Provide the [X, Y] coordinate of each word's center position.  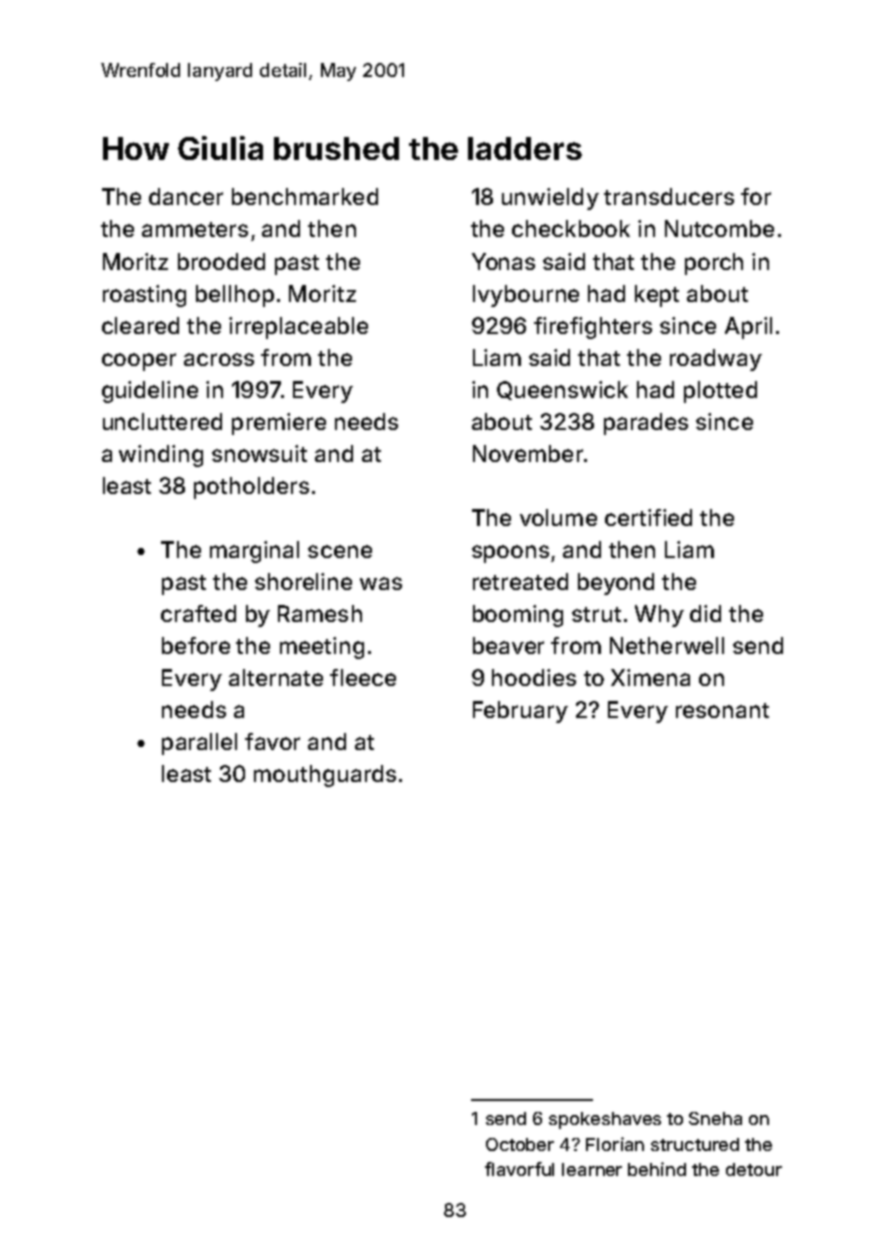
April [748, 328]
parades [646, 424]
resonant [722, 710]
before [196, 645]
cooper [139, 362]
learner [592, 1169]
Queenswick [562, 390]
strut [596, 614]
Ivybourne [526, 296]
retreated [520, 581]
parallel [199, 744]
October [520, 1144]
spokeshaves [605, 1120]
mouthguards [325, 776]
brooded [221, 261]
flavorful [519, 1169]
